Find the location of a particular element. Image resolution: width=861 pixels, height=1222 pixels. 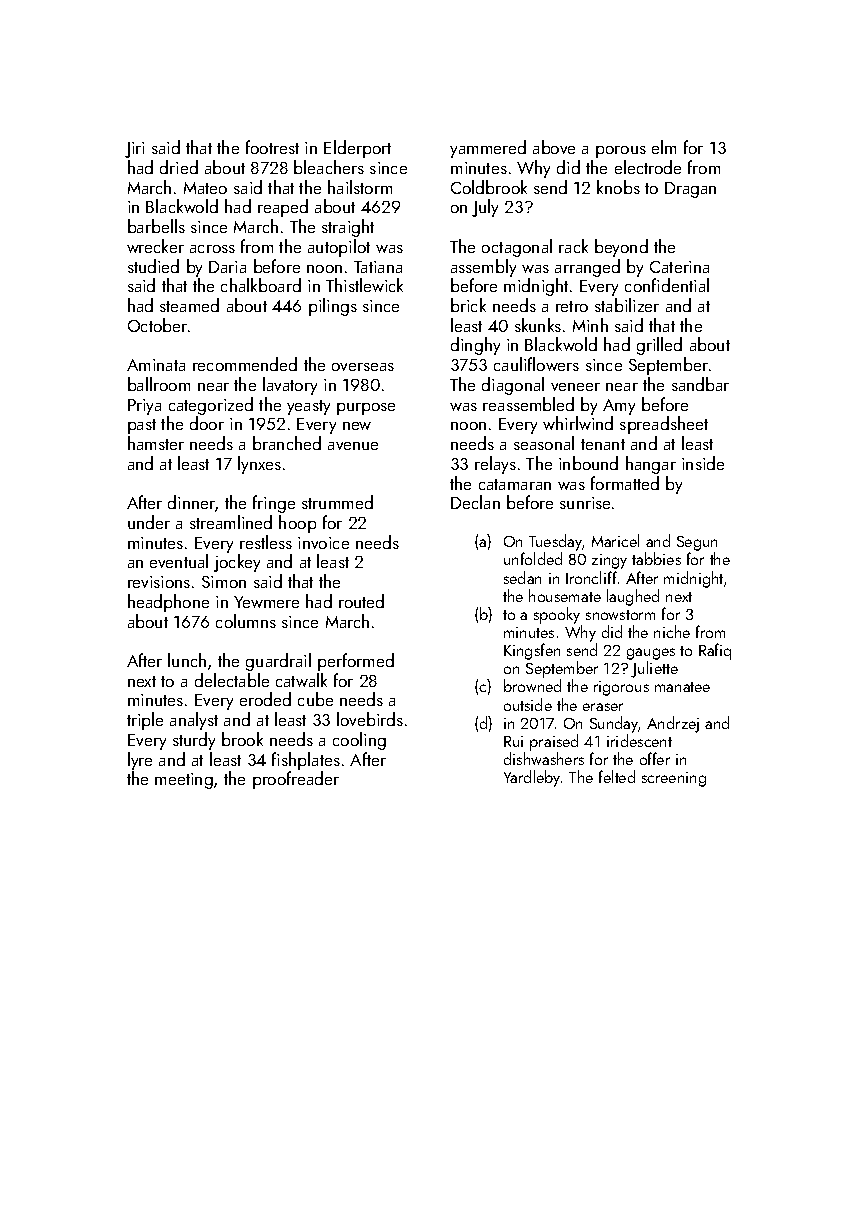

eroded is located at coordinates (265, 699).
